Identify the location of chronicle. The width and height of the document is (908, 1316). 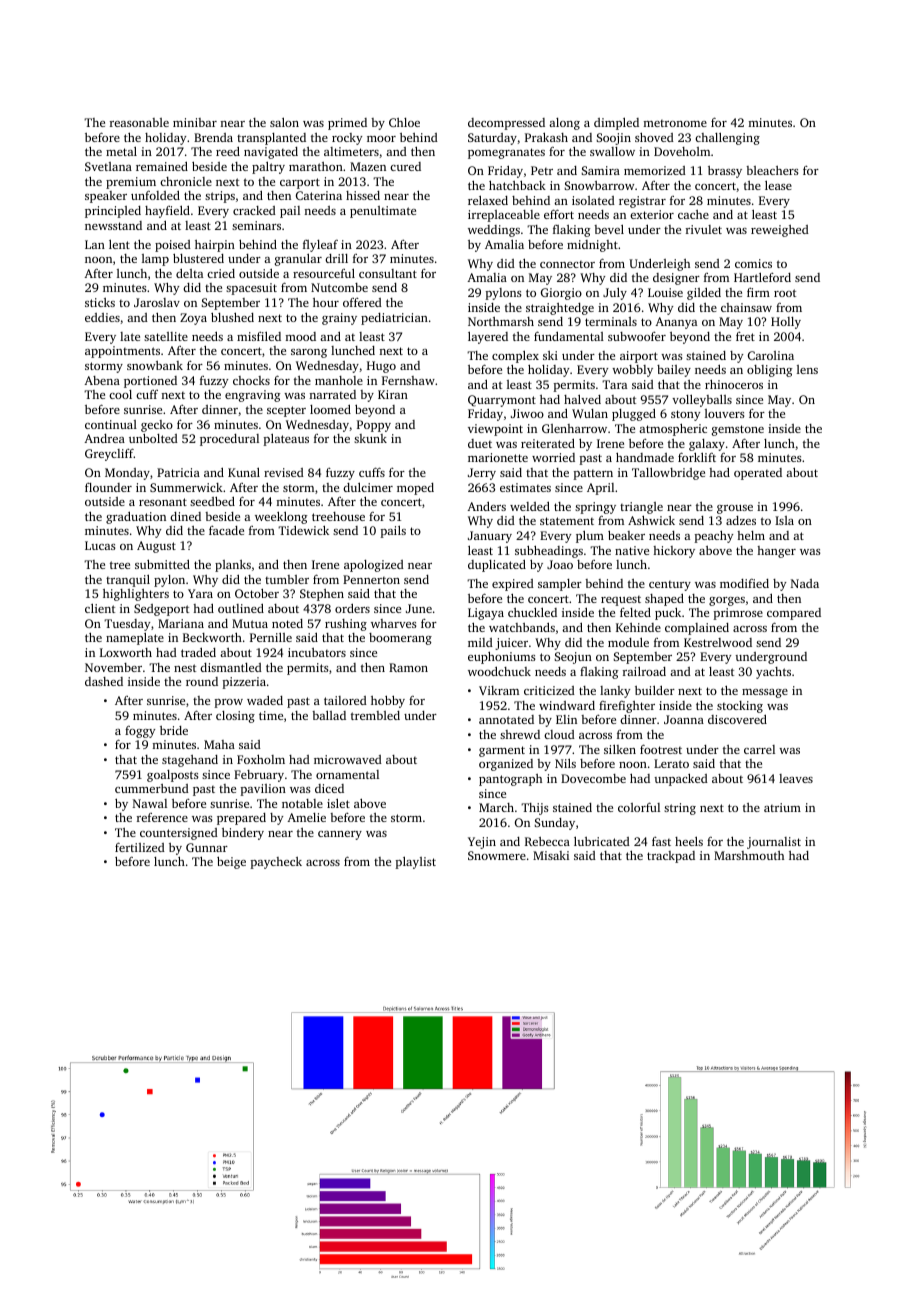
(186, 181).
